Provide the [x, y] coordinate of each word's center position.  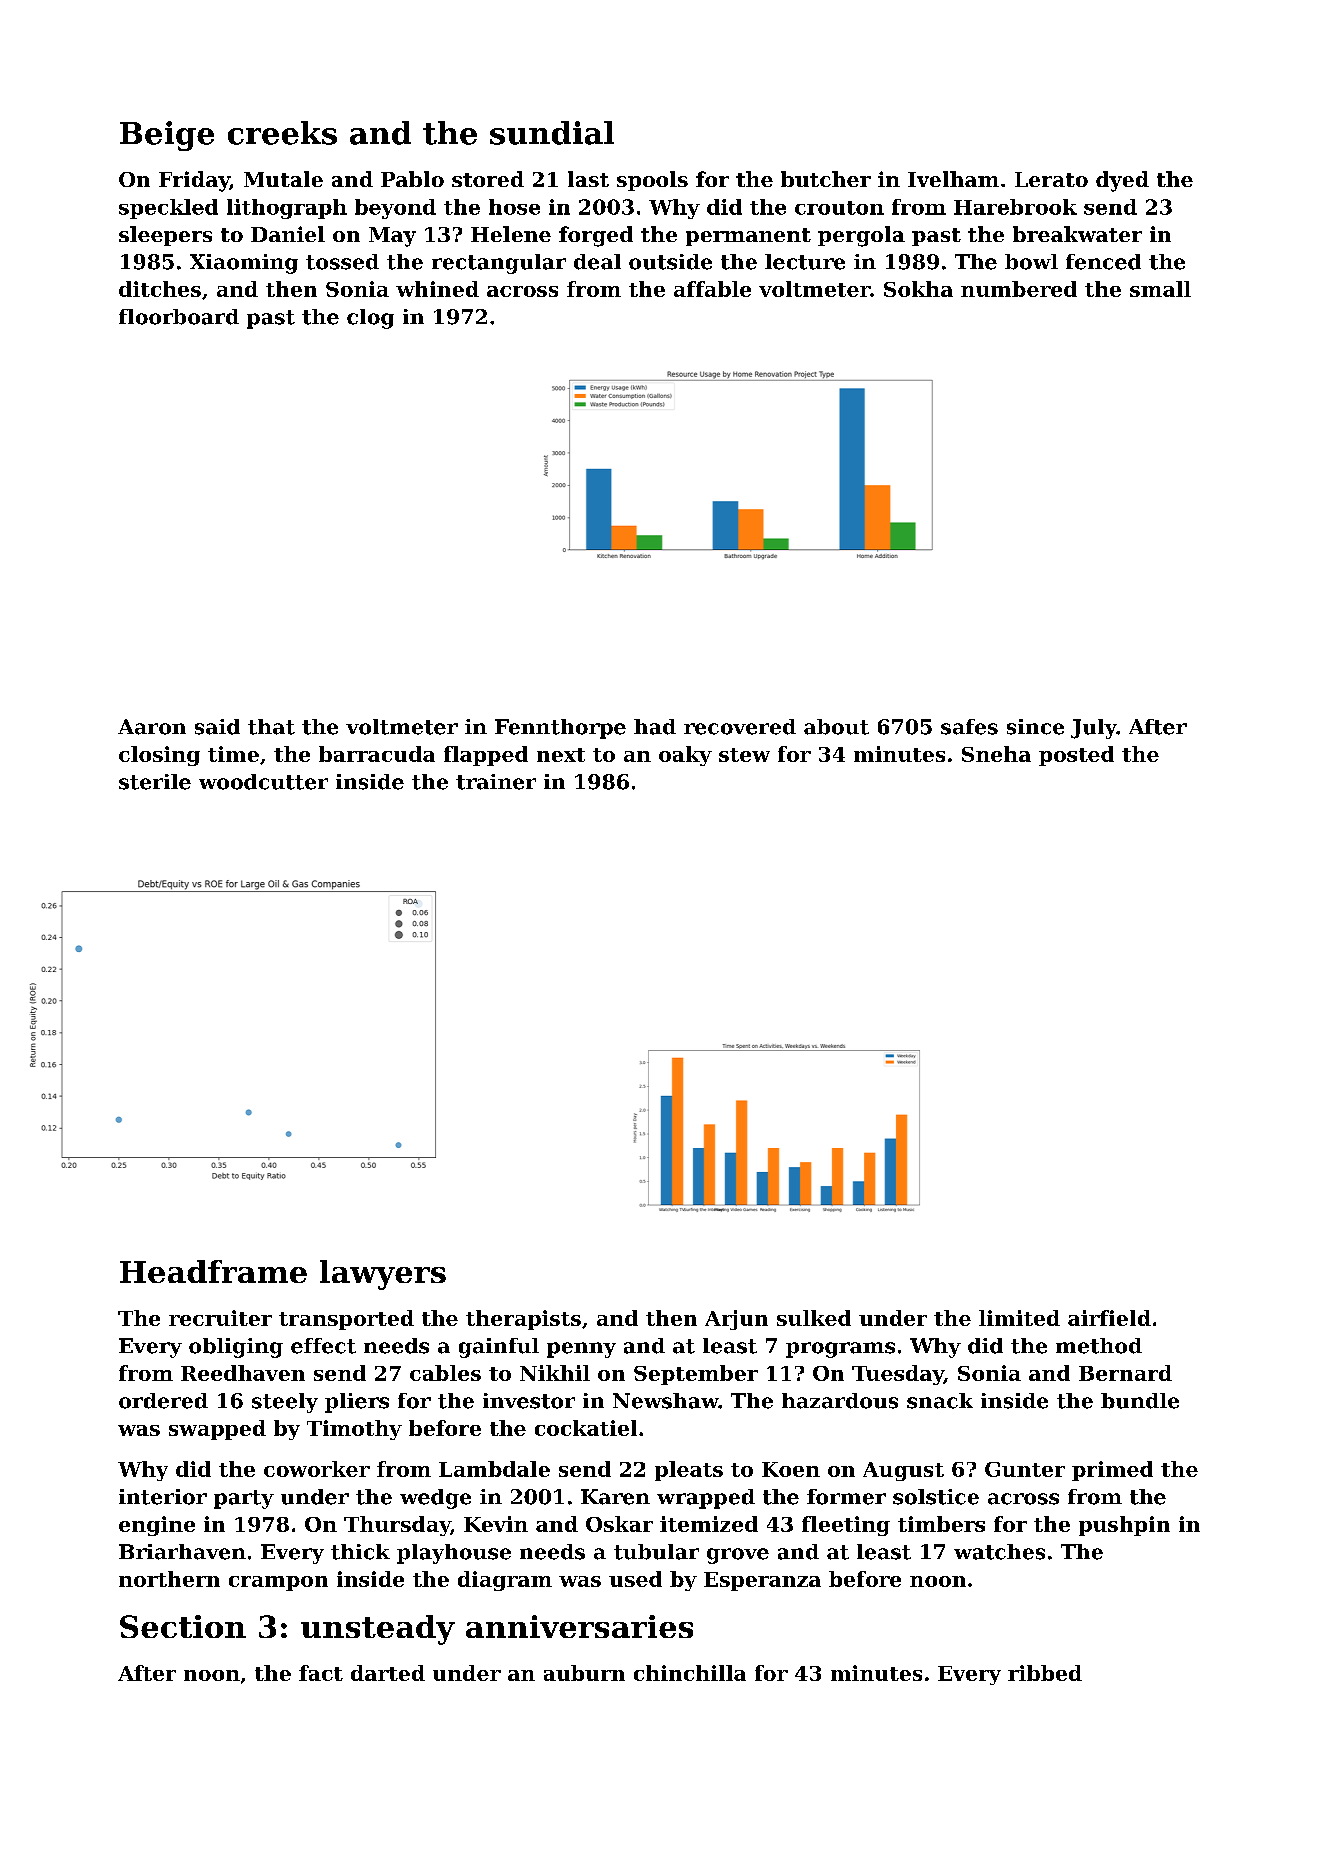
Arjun [736, 1320]
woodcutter [263, 782]
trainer [496, 782]
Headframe [213, 1271]
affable [712, 289]
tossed [342, 262]
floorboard [179, 317]
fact [321, 1673]
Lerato [1051, 179]
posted [1076, 756]
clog [370, 319]
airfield [1109, 1318]
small [1160, 289]
